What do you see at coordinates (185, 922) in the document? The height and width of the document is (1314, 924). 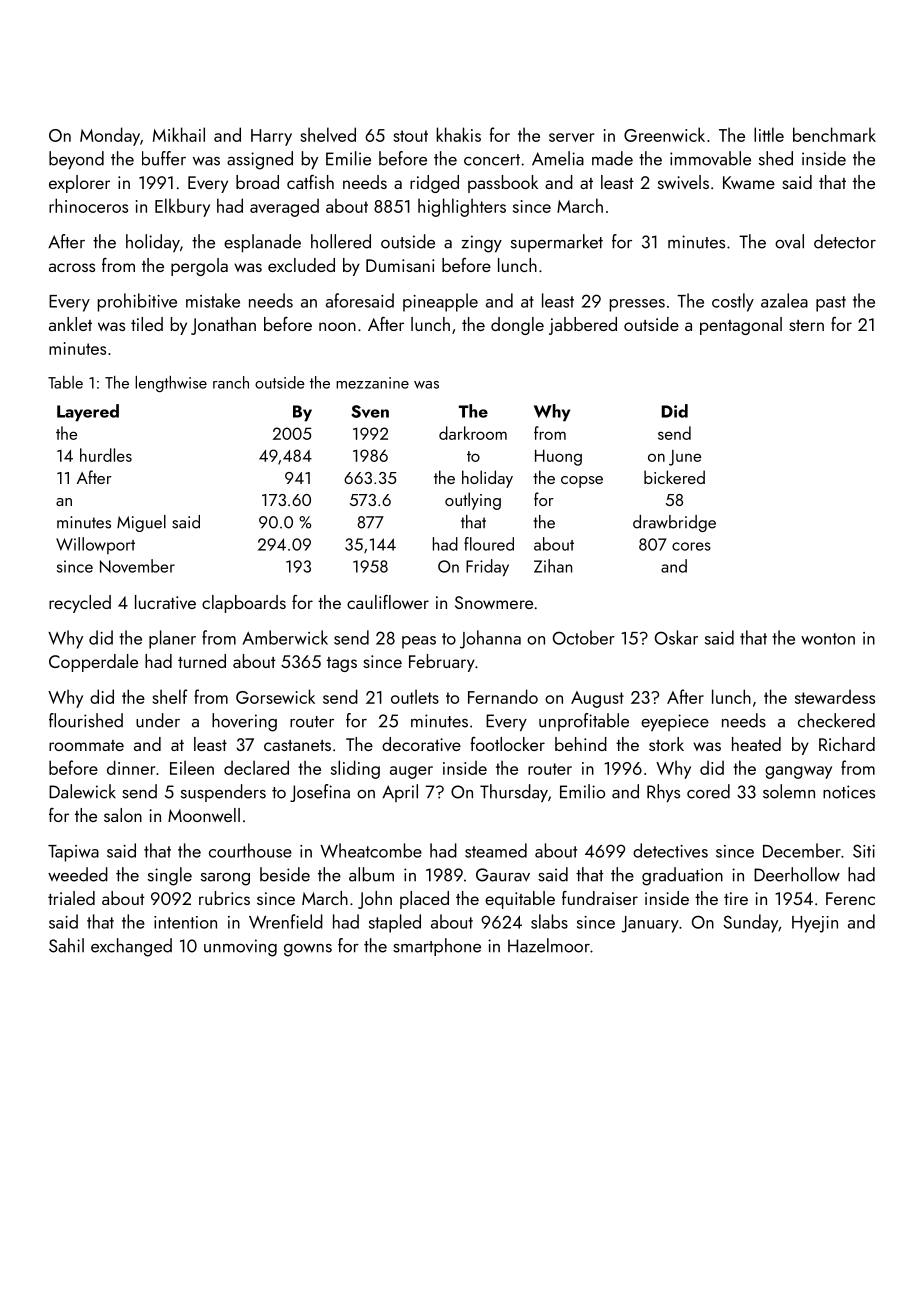 I see `intention` at bounding box center [185, 922].
